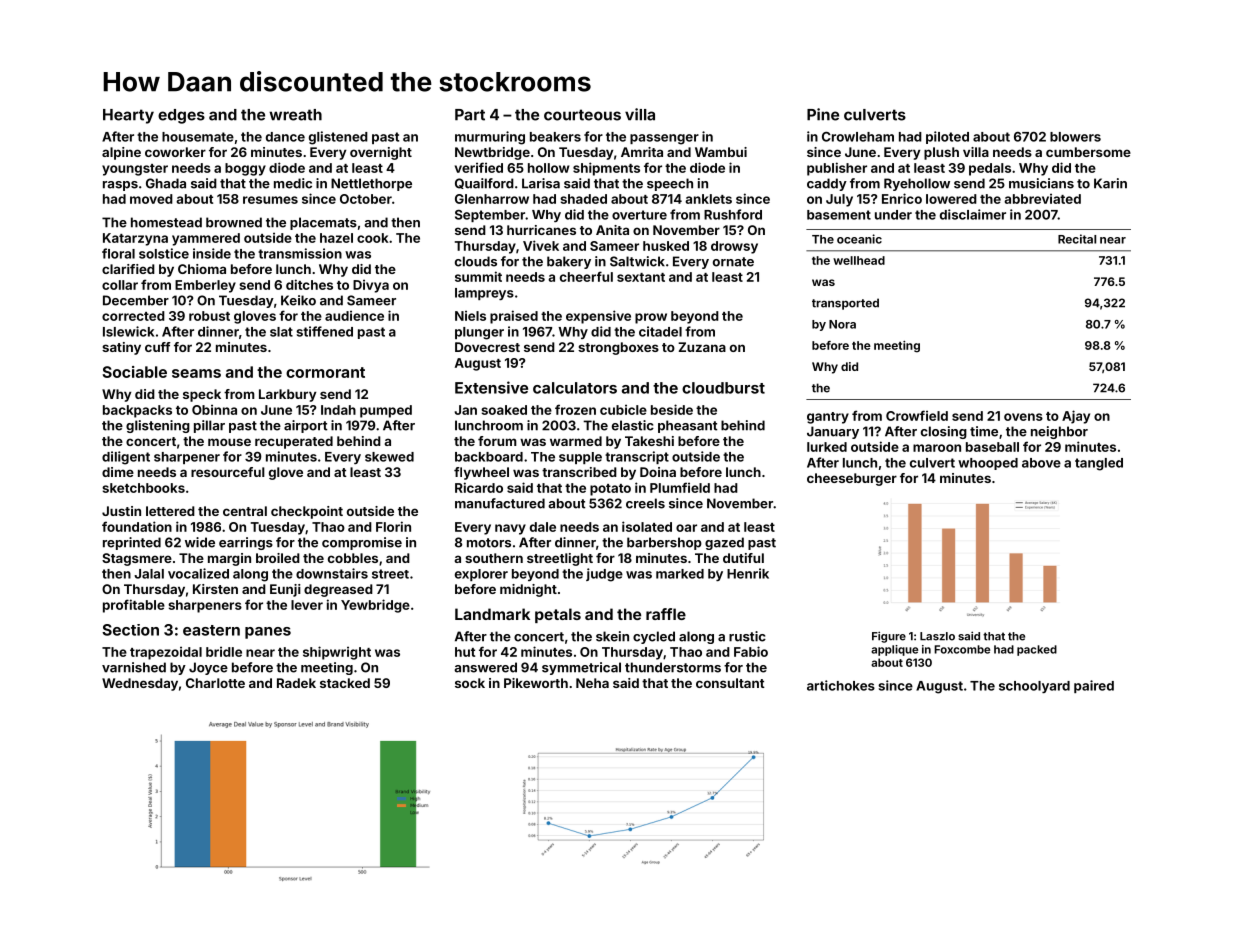  I want to click on resumes, so click(270, 200).
